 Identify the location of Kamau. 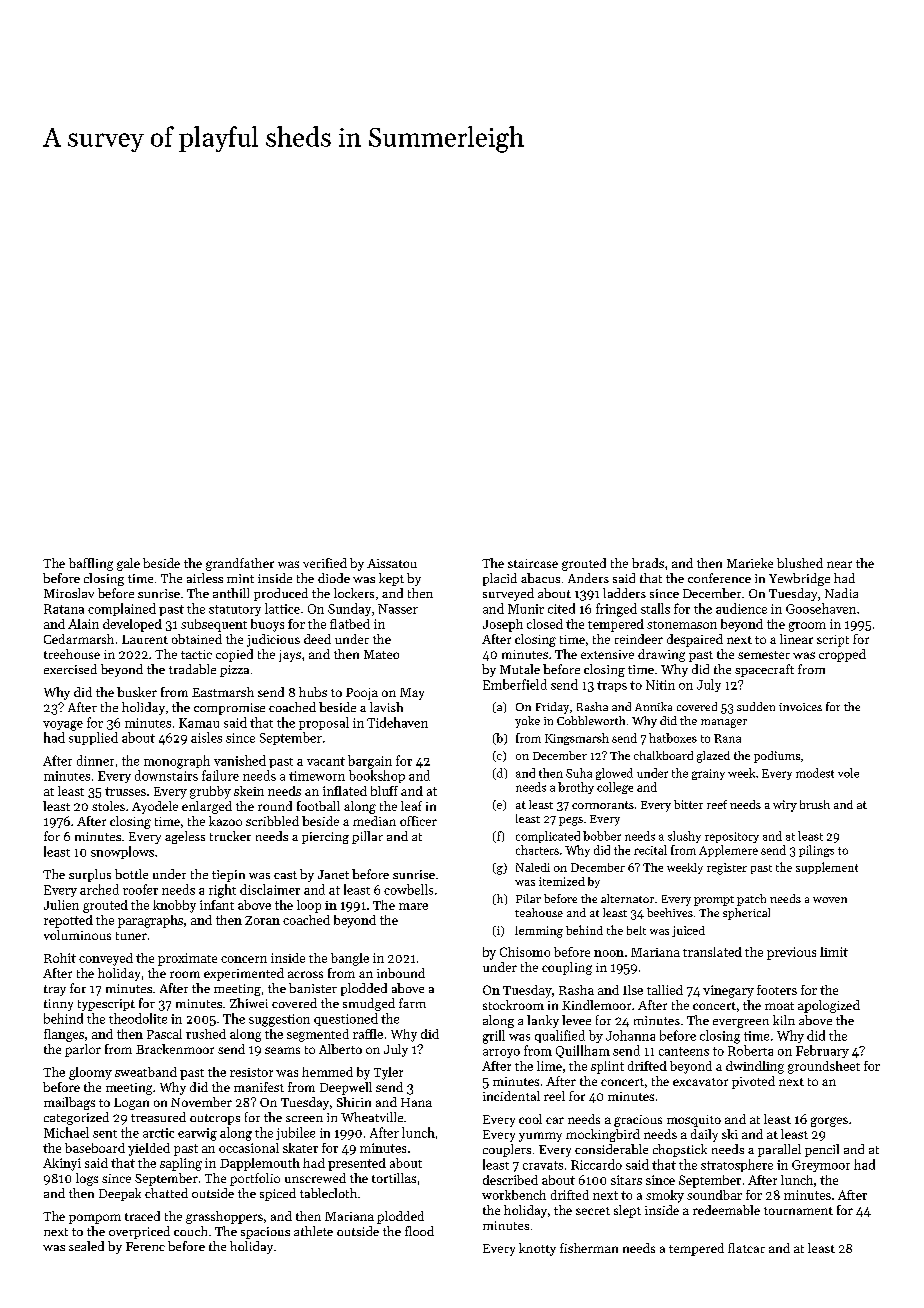
(199, 723).
